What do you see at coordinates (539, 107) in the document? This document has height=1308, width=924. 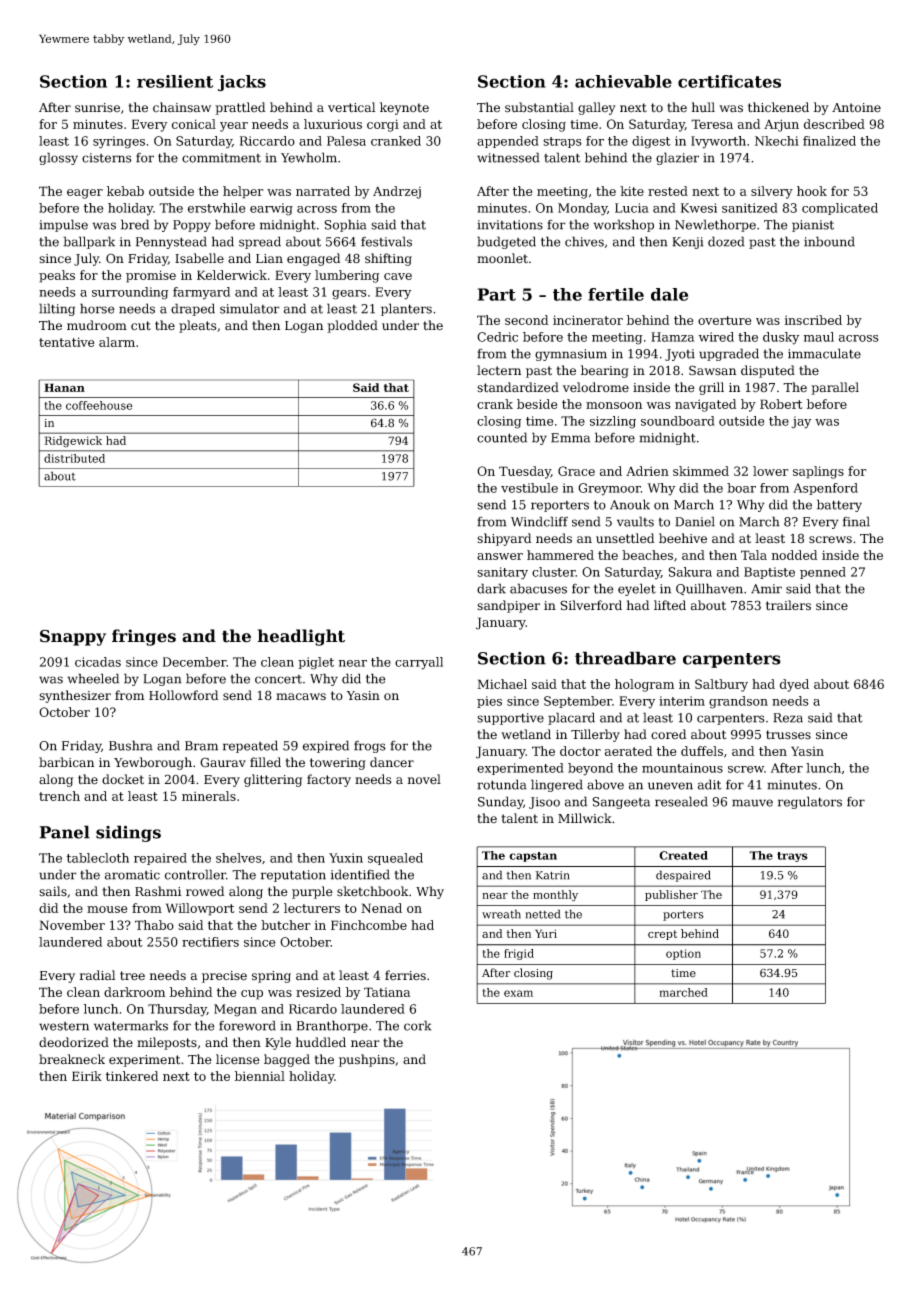 I see `substantial` at bounding box center [539, 107].
